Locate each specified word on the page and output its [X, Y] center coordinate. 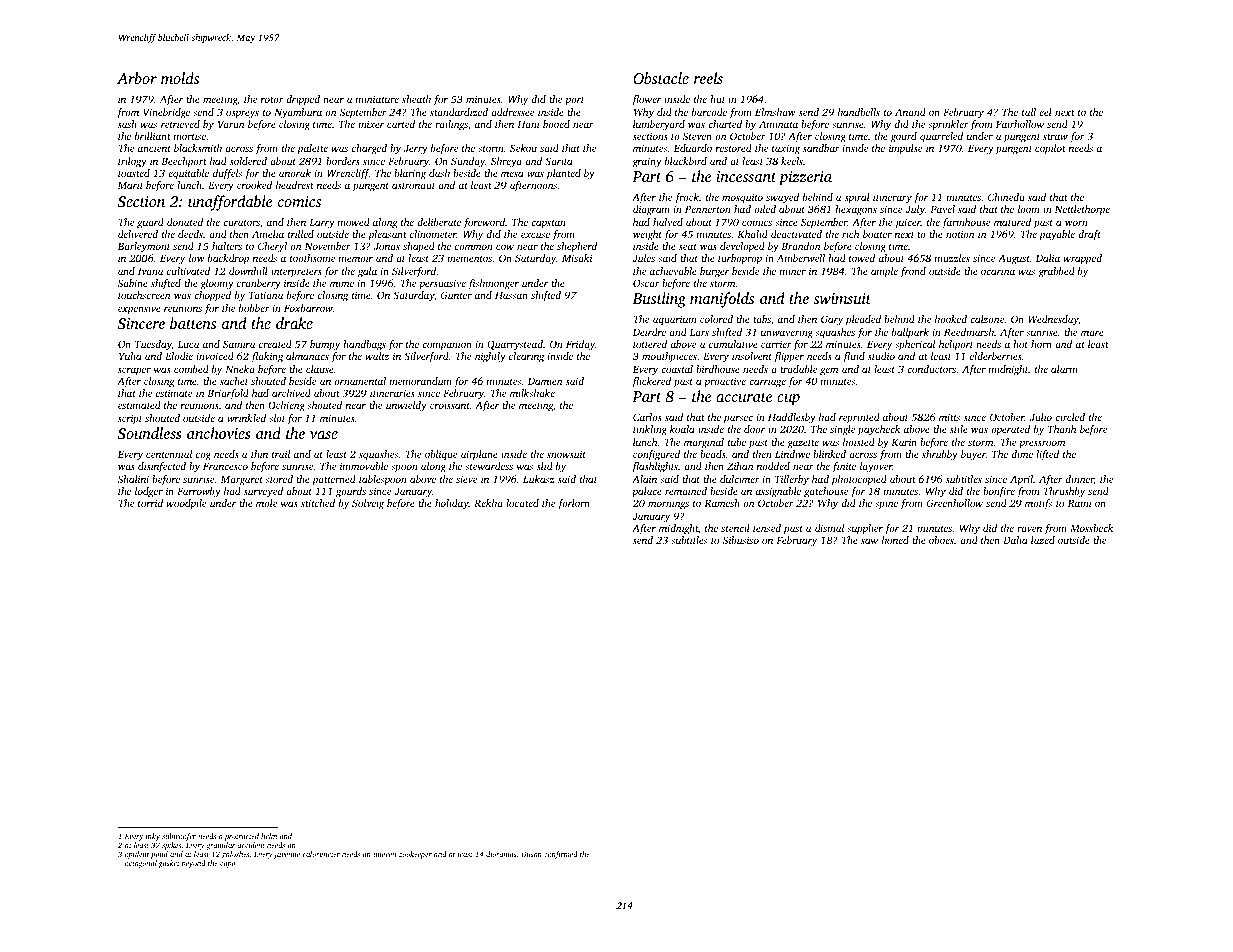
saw [869, 541]
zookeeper [415, 855]
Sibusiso [741, 540]
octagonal [141, 864]
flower [646, 100]
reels [708, 78]
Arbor [137, 78]
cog [203, 456]
